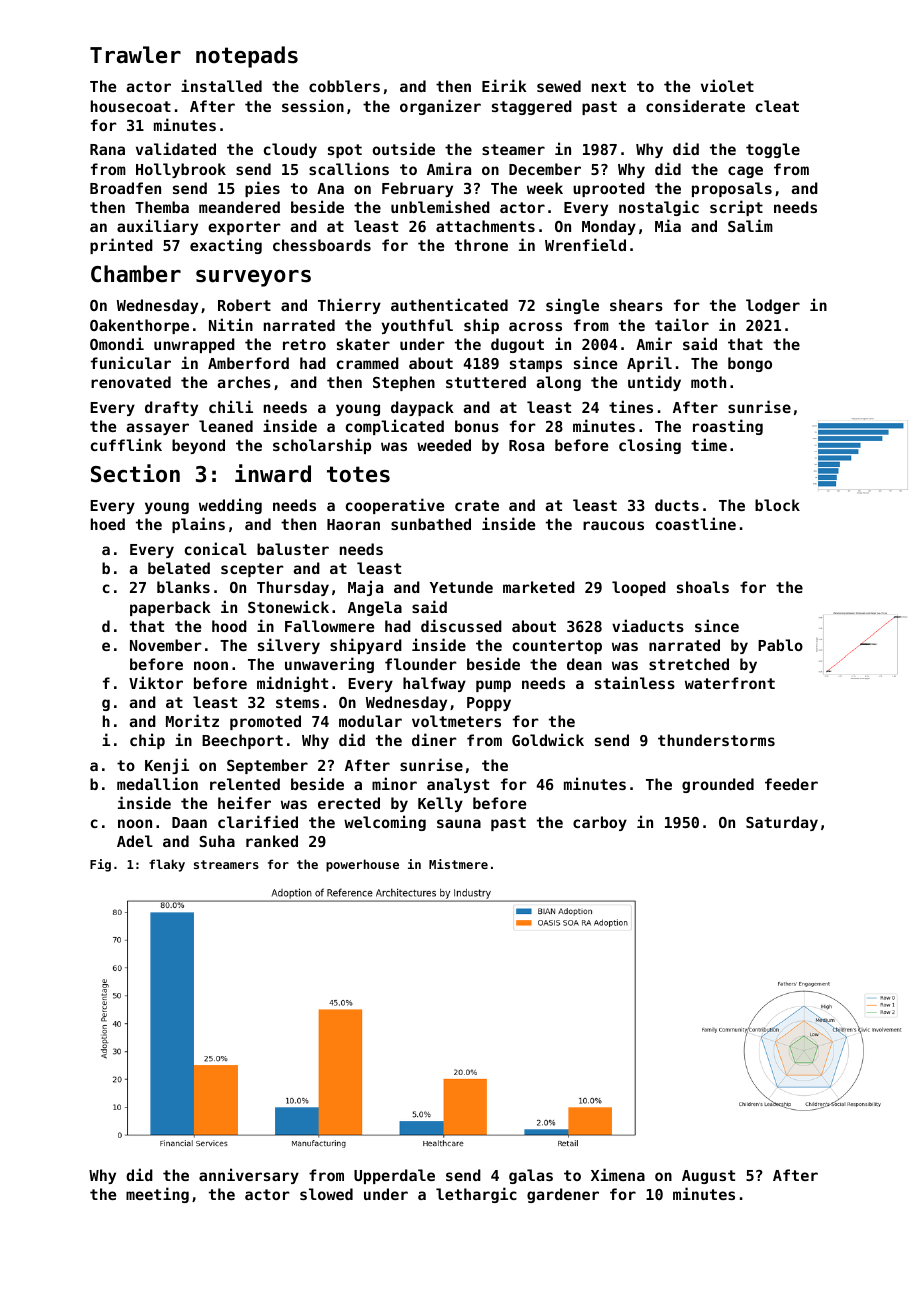  What do you see at coordinates (458, 864) in the screenshot?
I see `Mistmere` at bounding box center [458, 864].
